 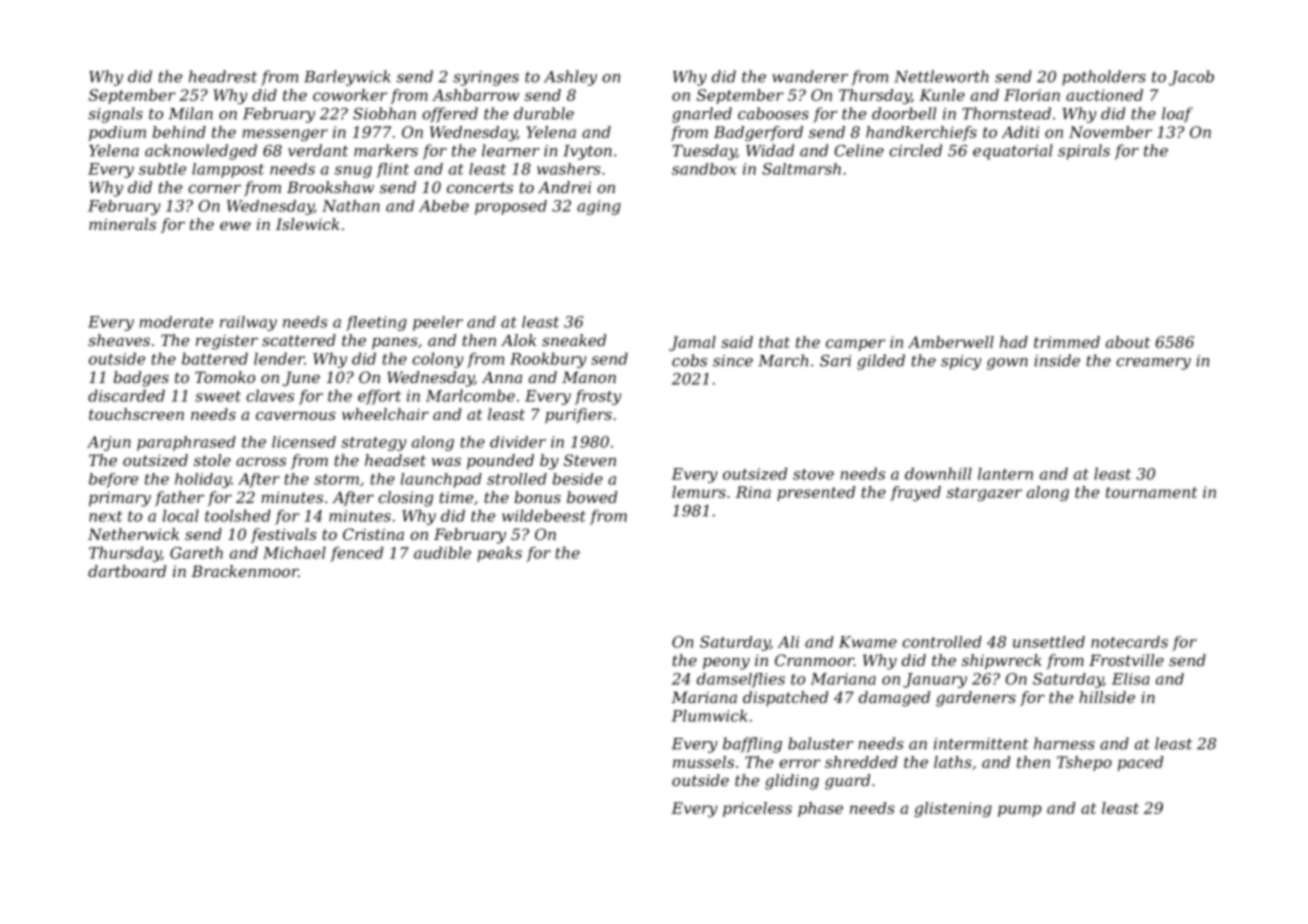 I want to click on Barleywick, so click(x=347, y=78).
